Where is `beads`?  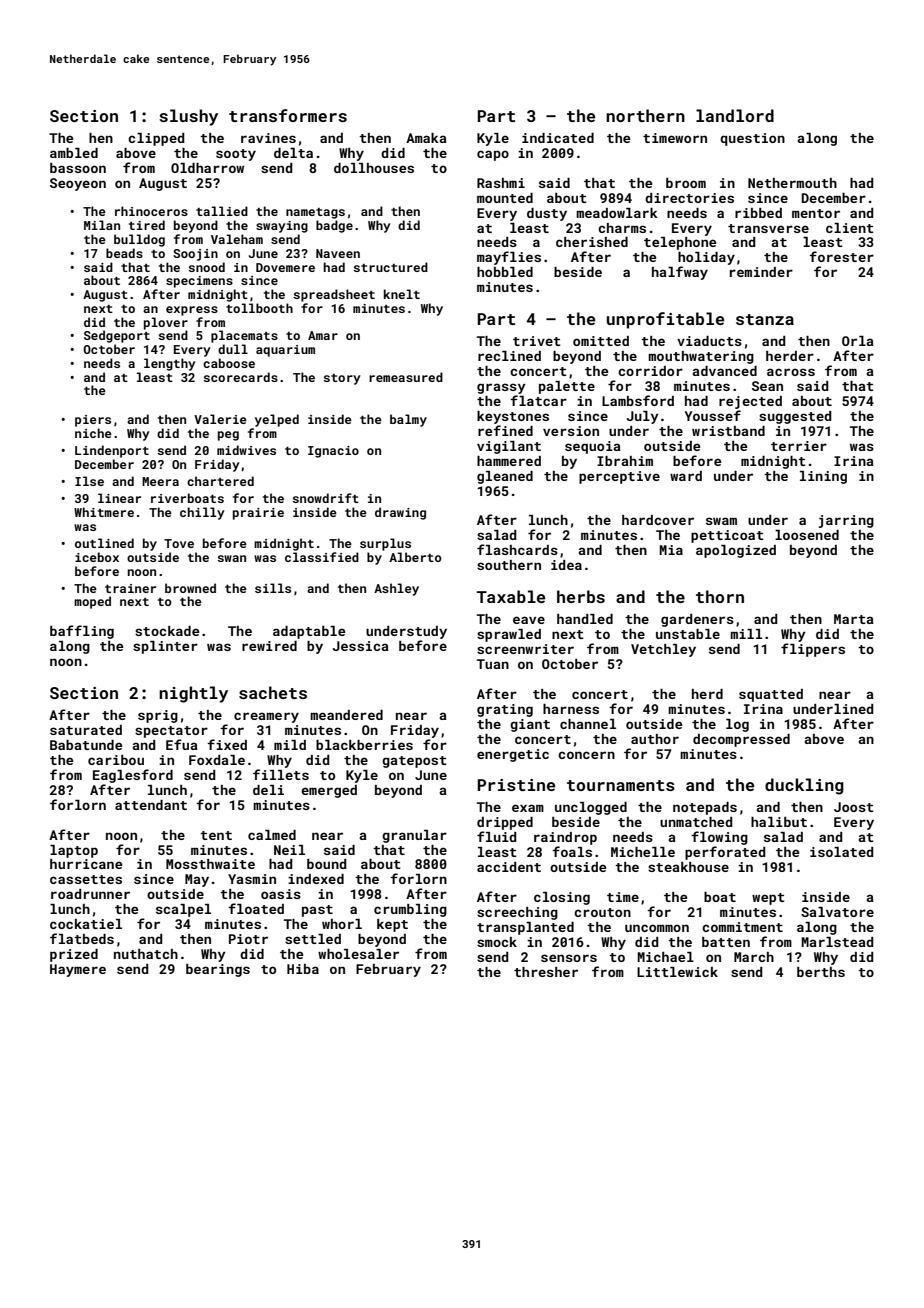 beads is located at coordinates (124, 253).
